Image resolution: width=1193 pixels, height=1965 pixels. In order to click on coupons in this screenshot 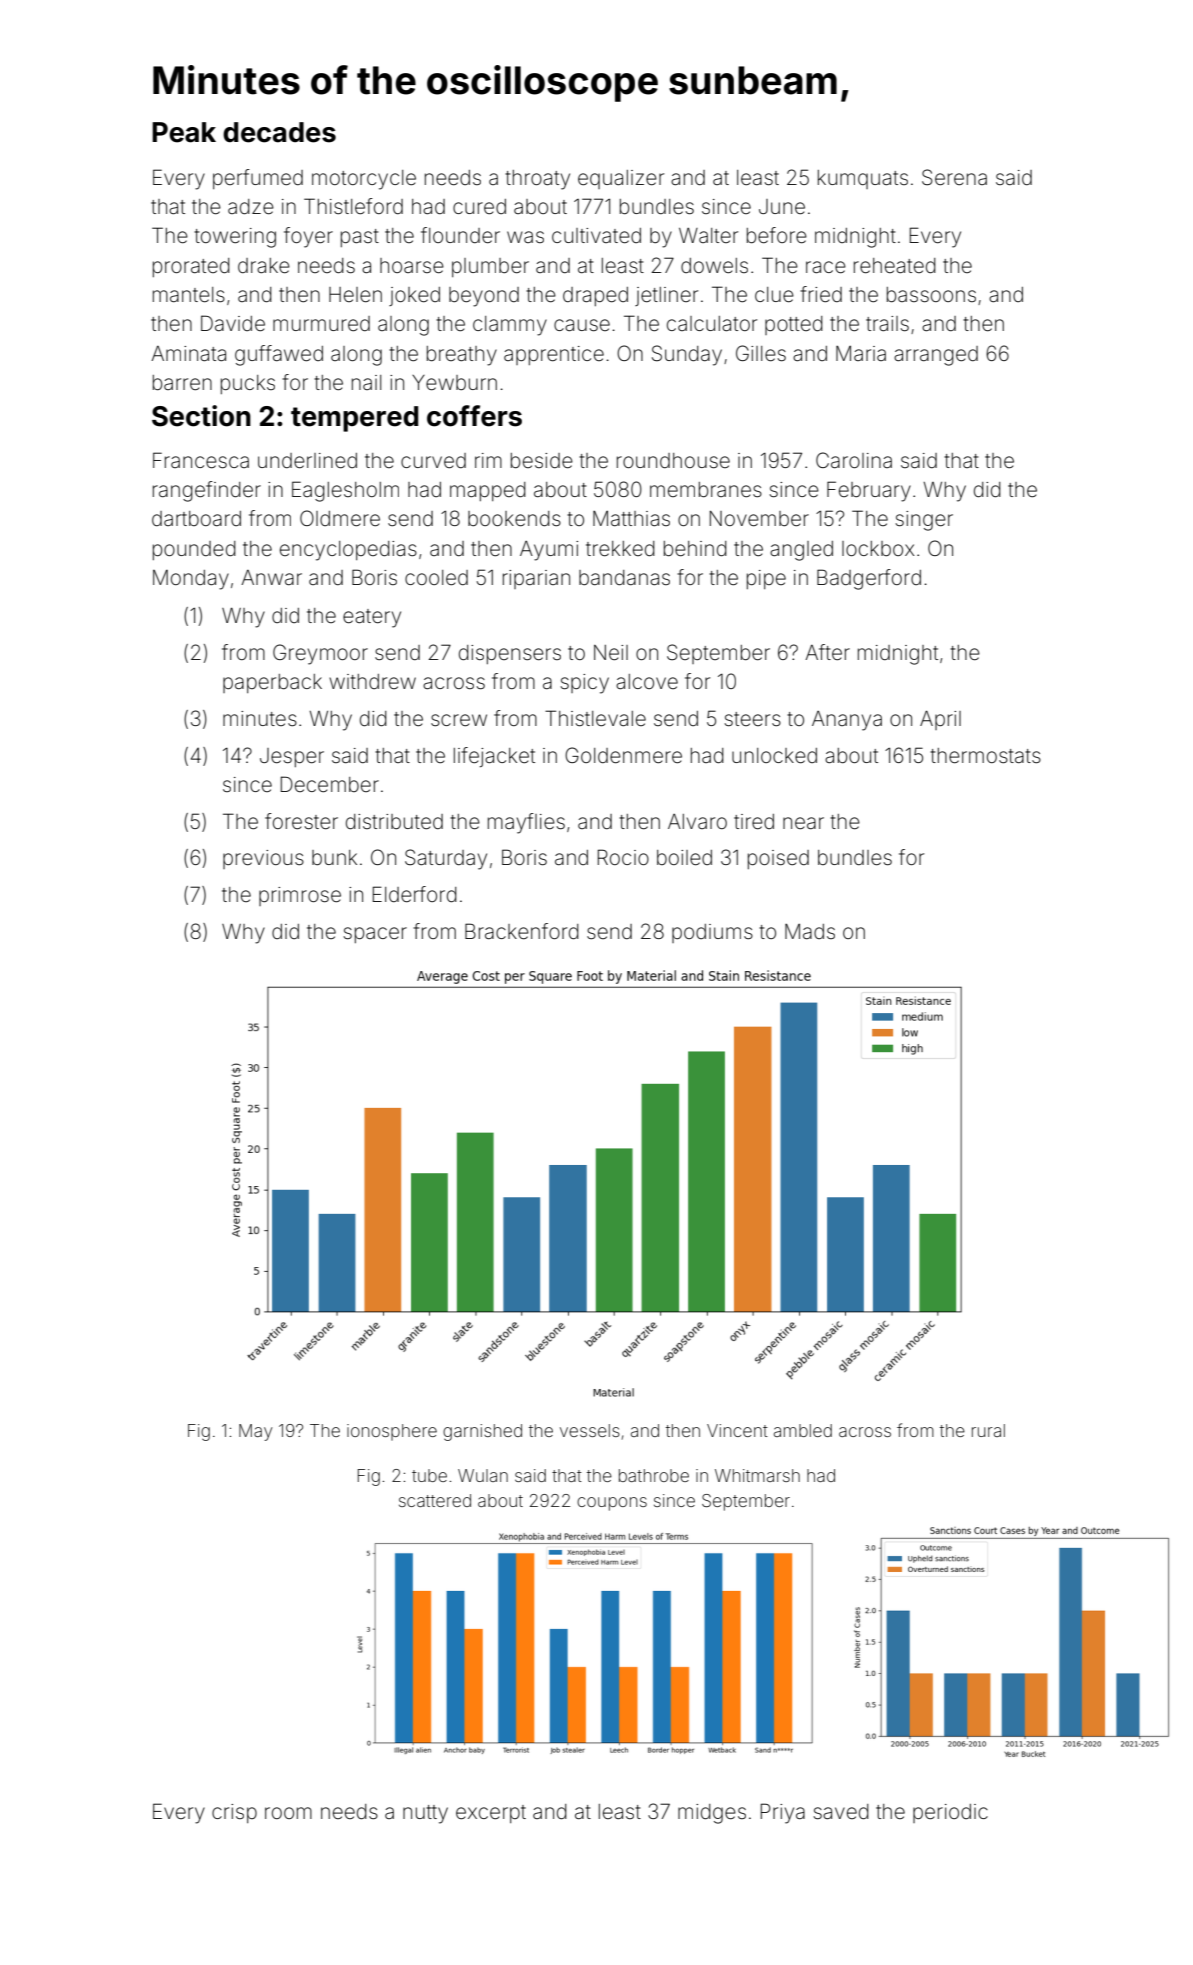, I will do `click(612, 1504)`.
